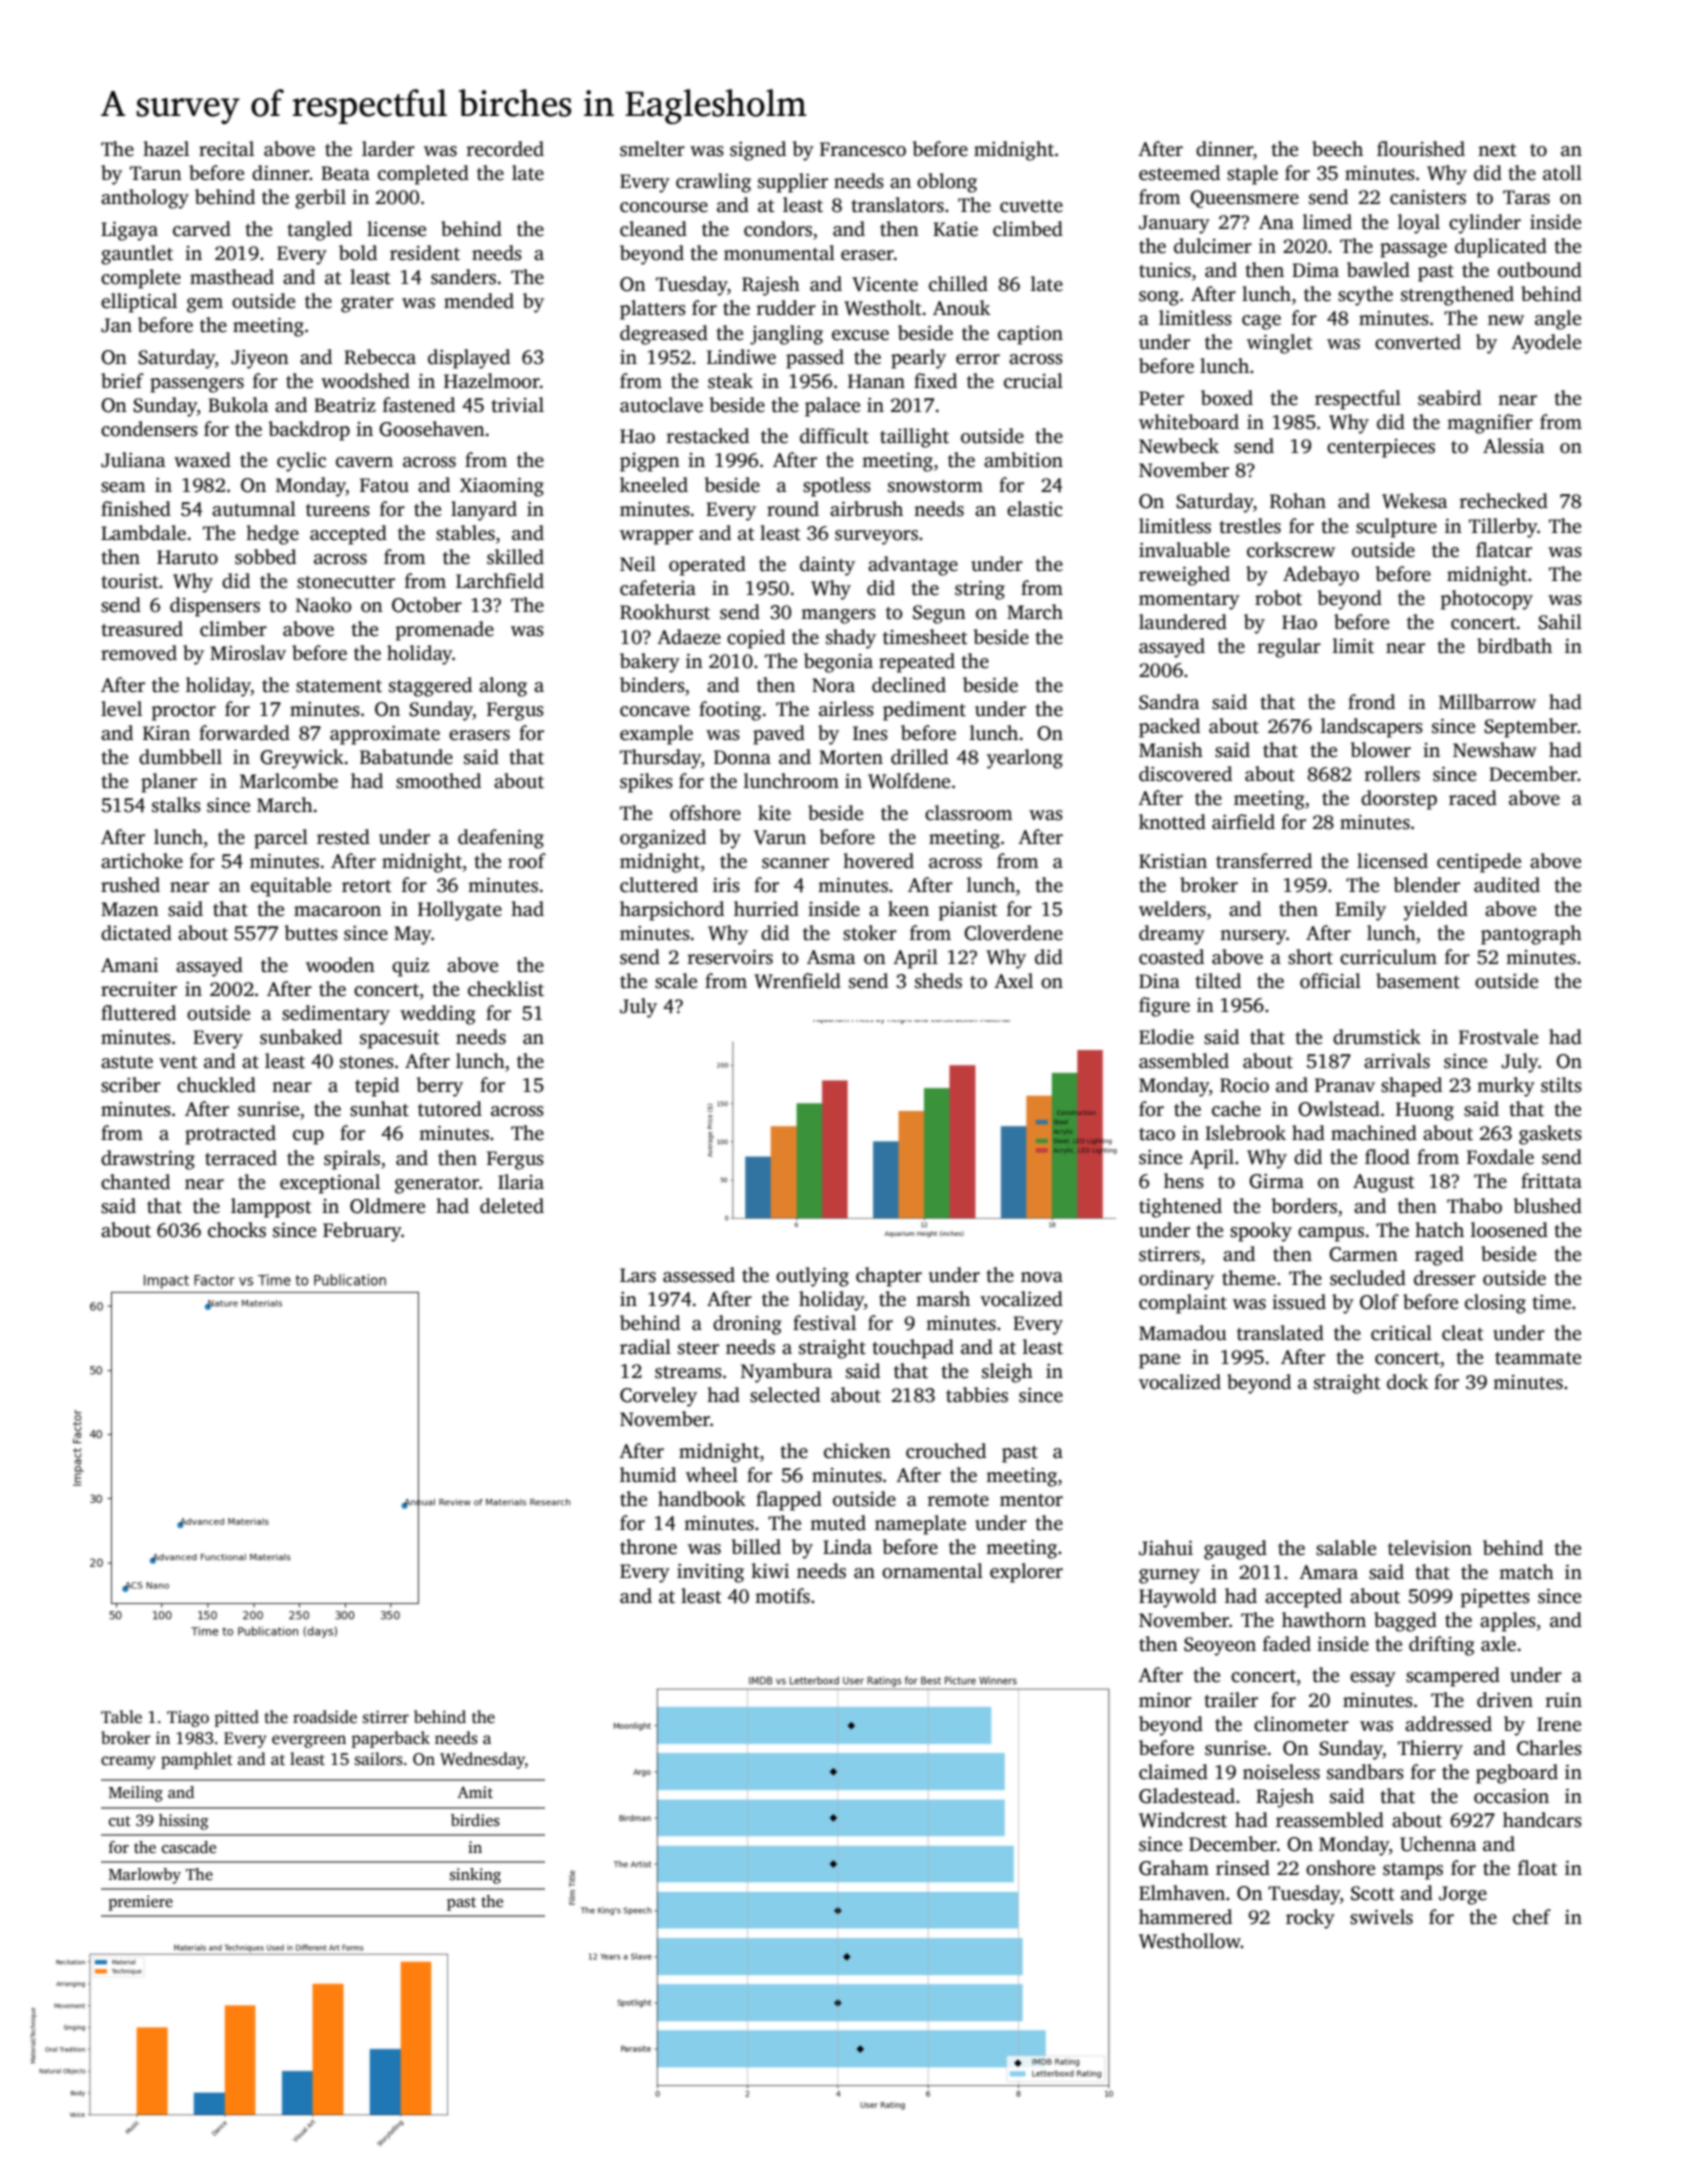  What do you see at coordinates (863, 149) in the page?
I see `Francesco` at bounding box center [863, 149].
